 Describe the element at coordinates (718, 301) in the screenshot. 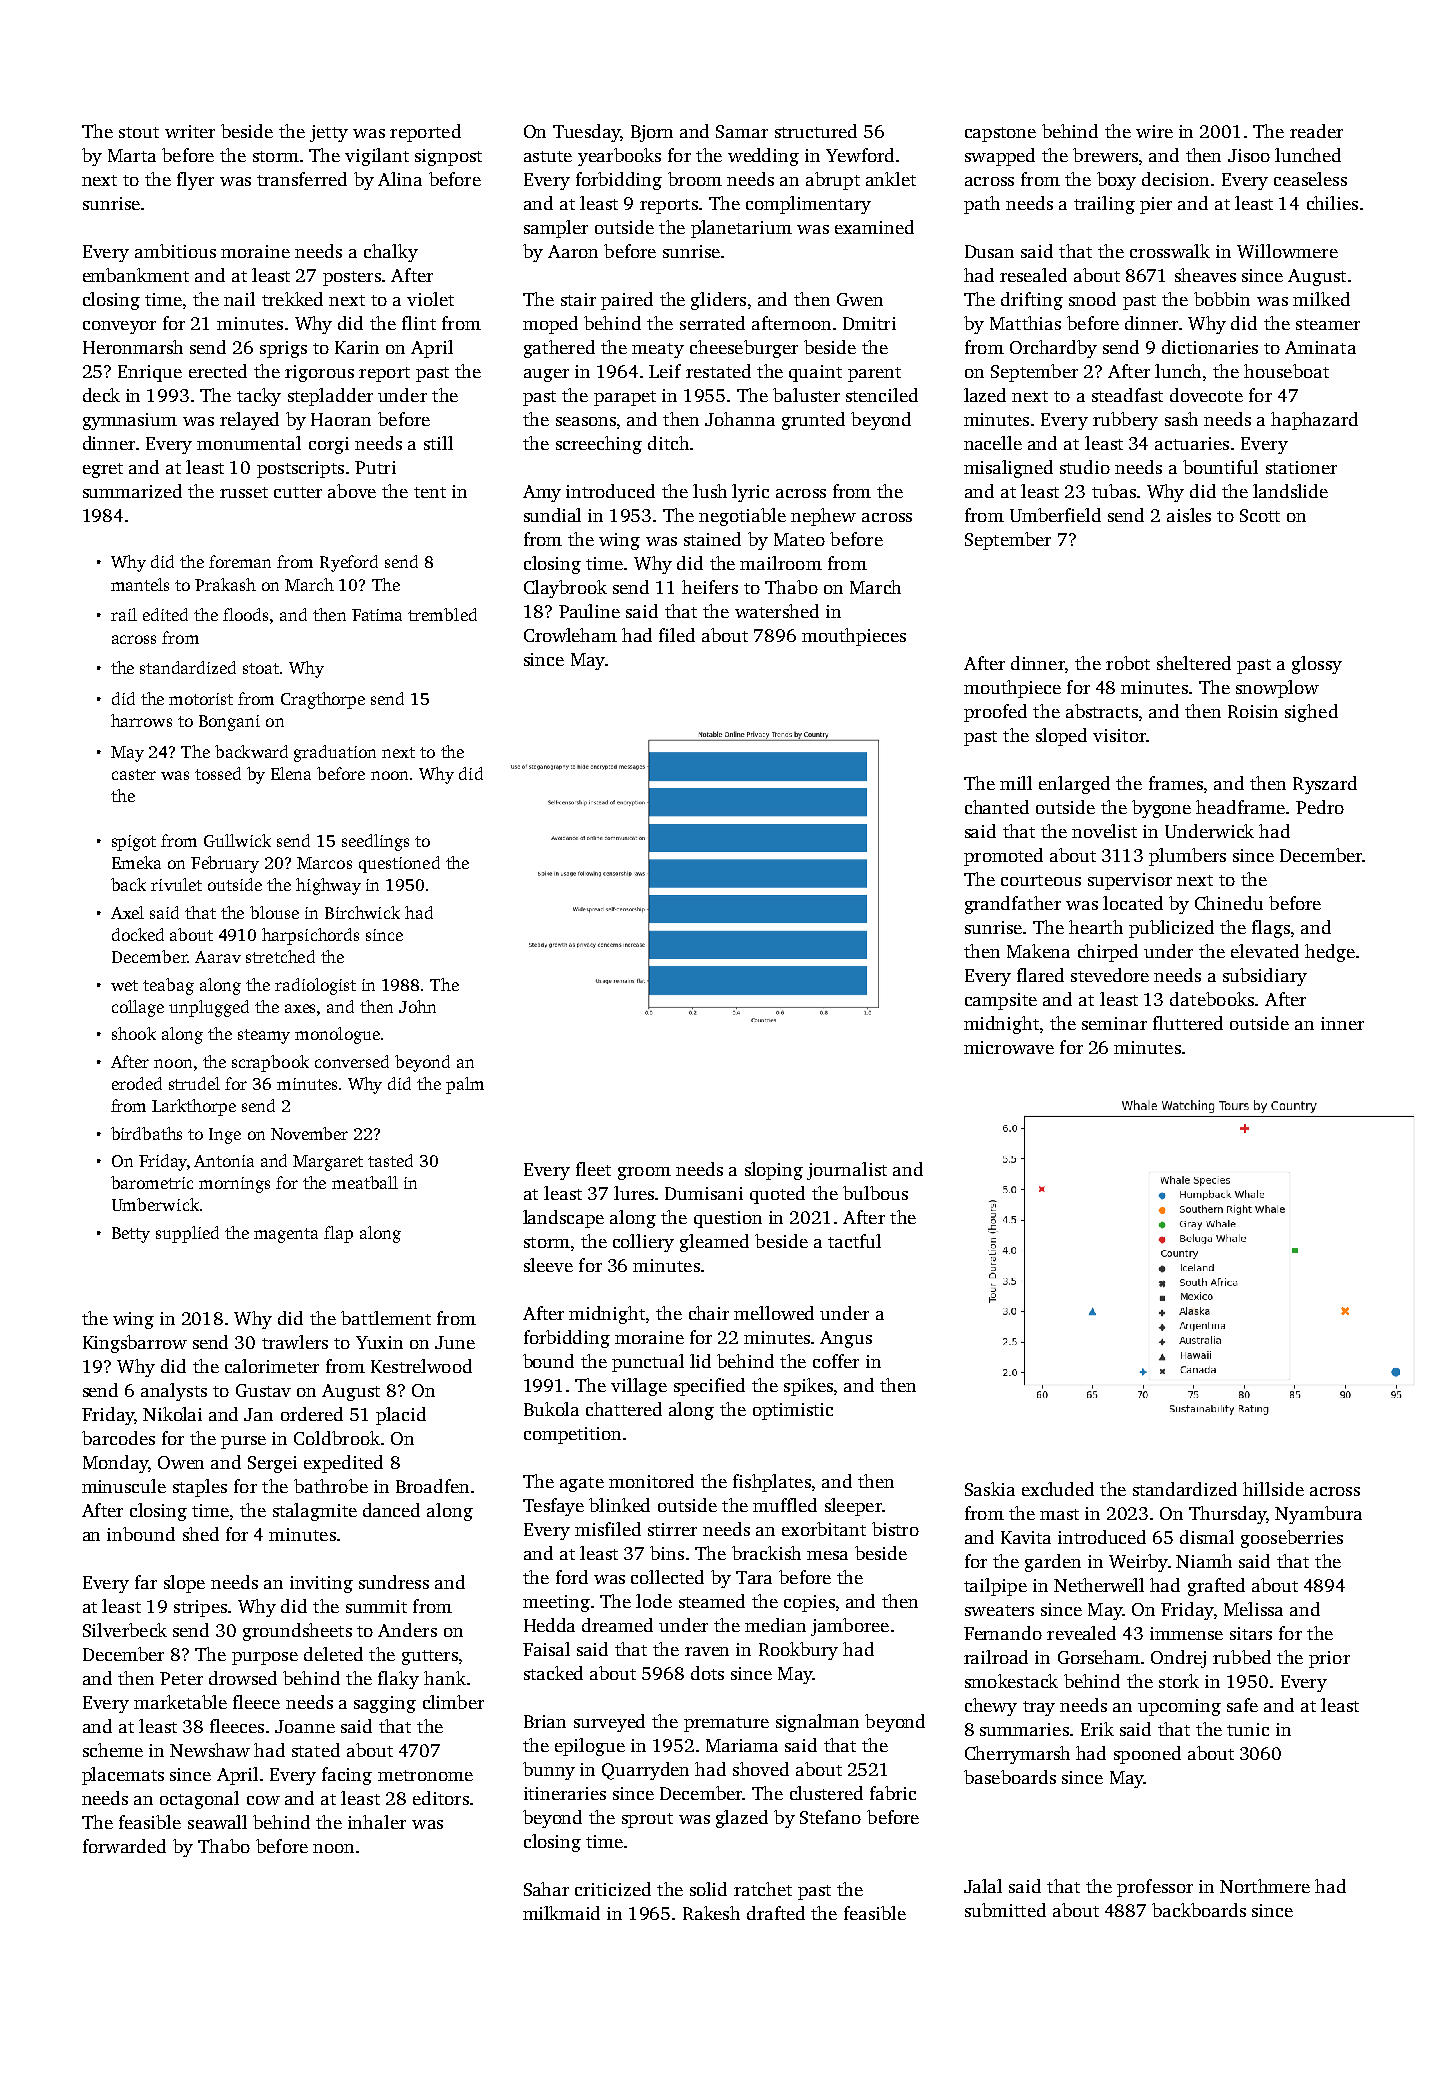

I see `gliders` at that location.
